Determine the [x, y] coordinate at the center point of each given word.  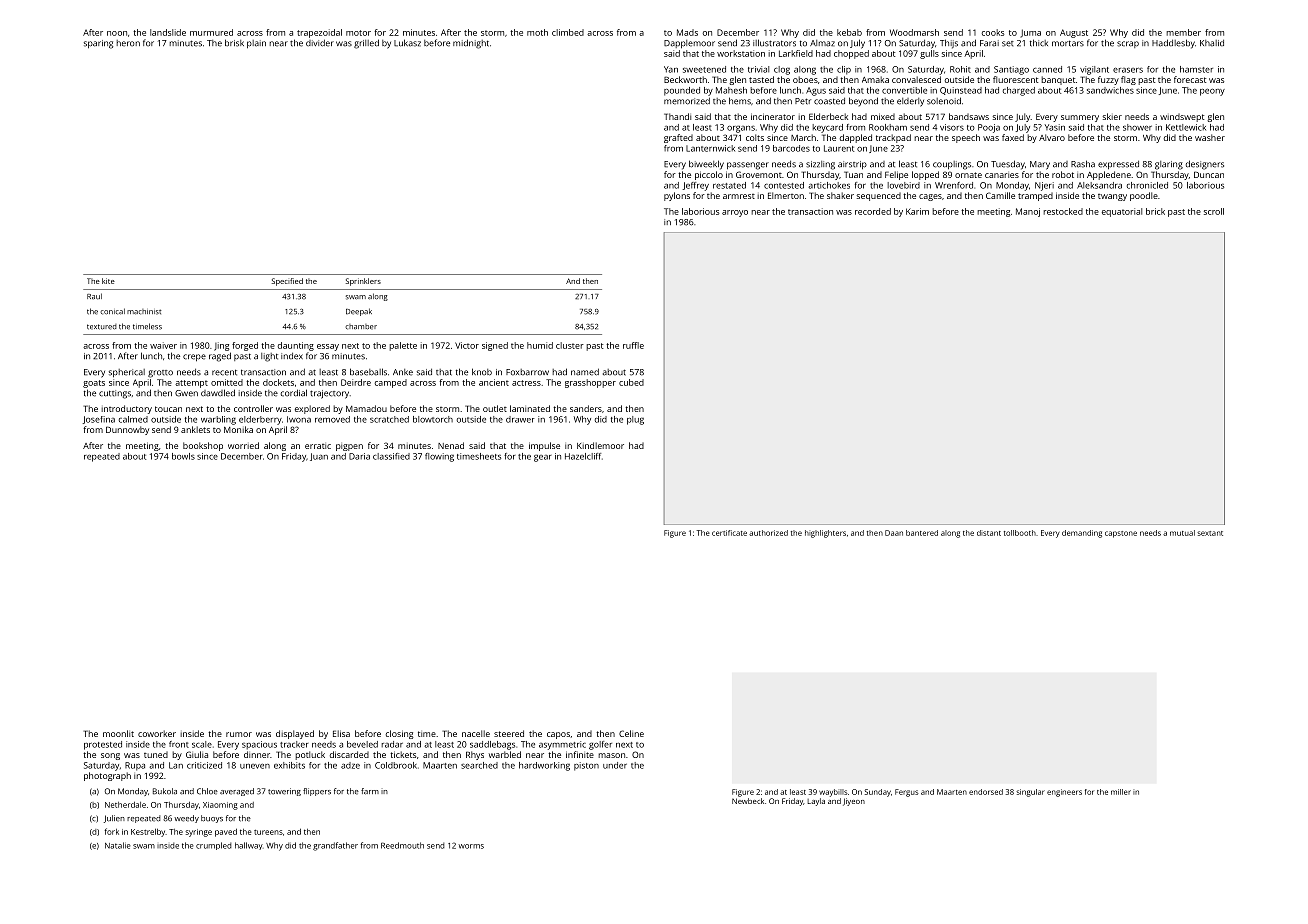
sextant [1210, 533]
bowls [183, 456]
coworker [157, 733]
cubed [631, 382]
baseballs [368, 372]
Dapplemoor [689, 44]
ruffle [633, 345]
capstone [1121, 534]
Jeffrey [696, 186]
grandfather [335, 846]
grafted [678, 138]
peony [1212, 92]
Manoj [1028, 212]
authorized [768, 533]
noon [117, 33]
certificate [729, 533]
